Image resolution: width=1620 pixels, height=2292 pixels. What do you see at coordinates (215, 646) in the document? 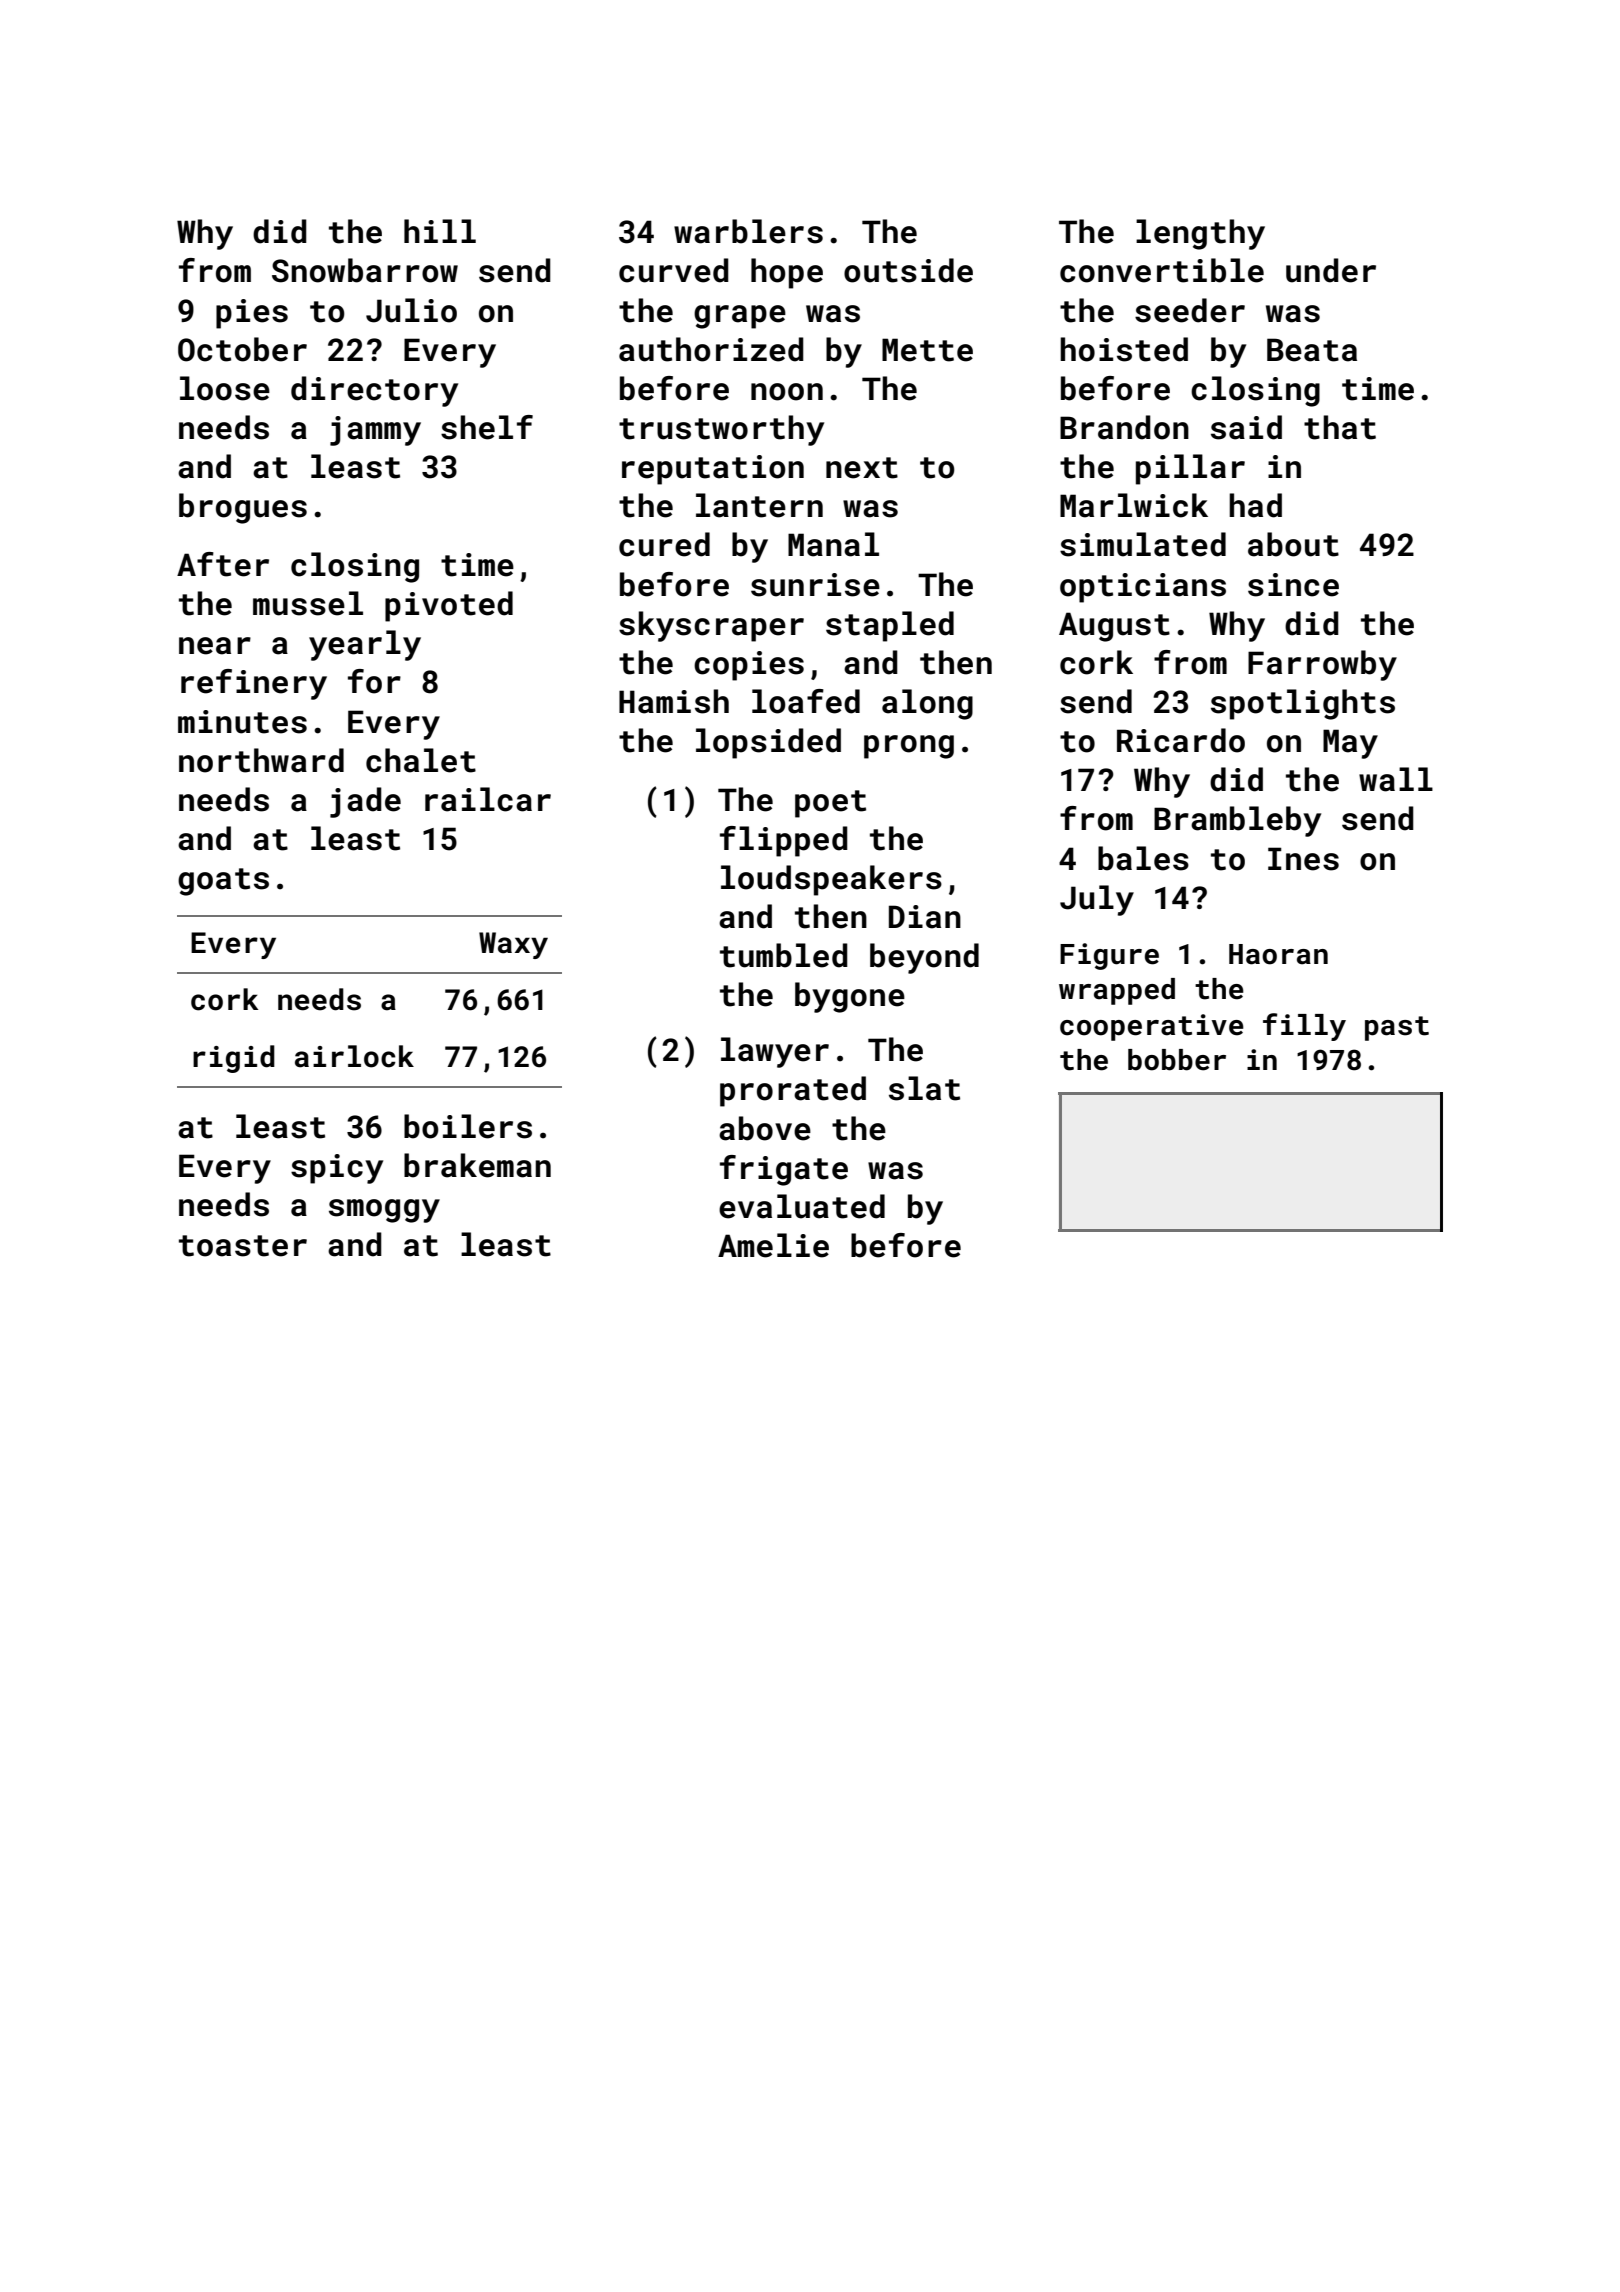
I see `near` at bounding box center [215, 646].
